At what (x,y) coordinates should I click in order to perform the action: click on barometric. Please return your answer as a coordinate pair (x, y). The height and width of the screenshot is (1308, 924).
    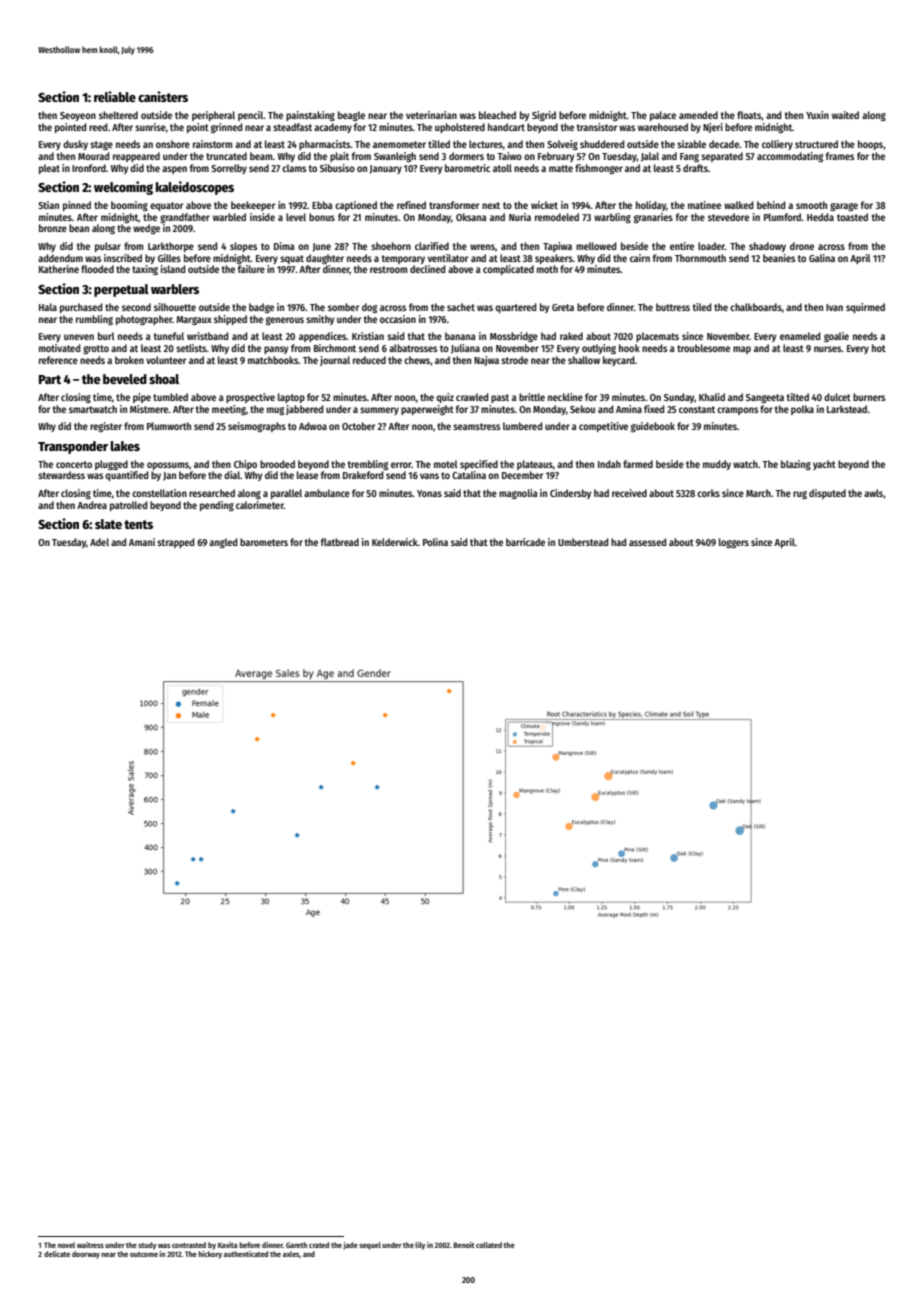
    Looking at the image, I should click on (467, 168).
